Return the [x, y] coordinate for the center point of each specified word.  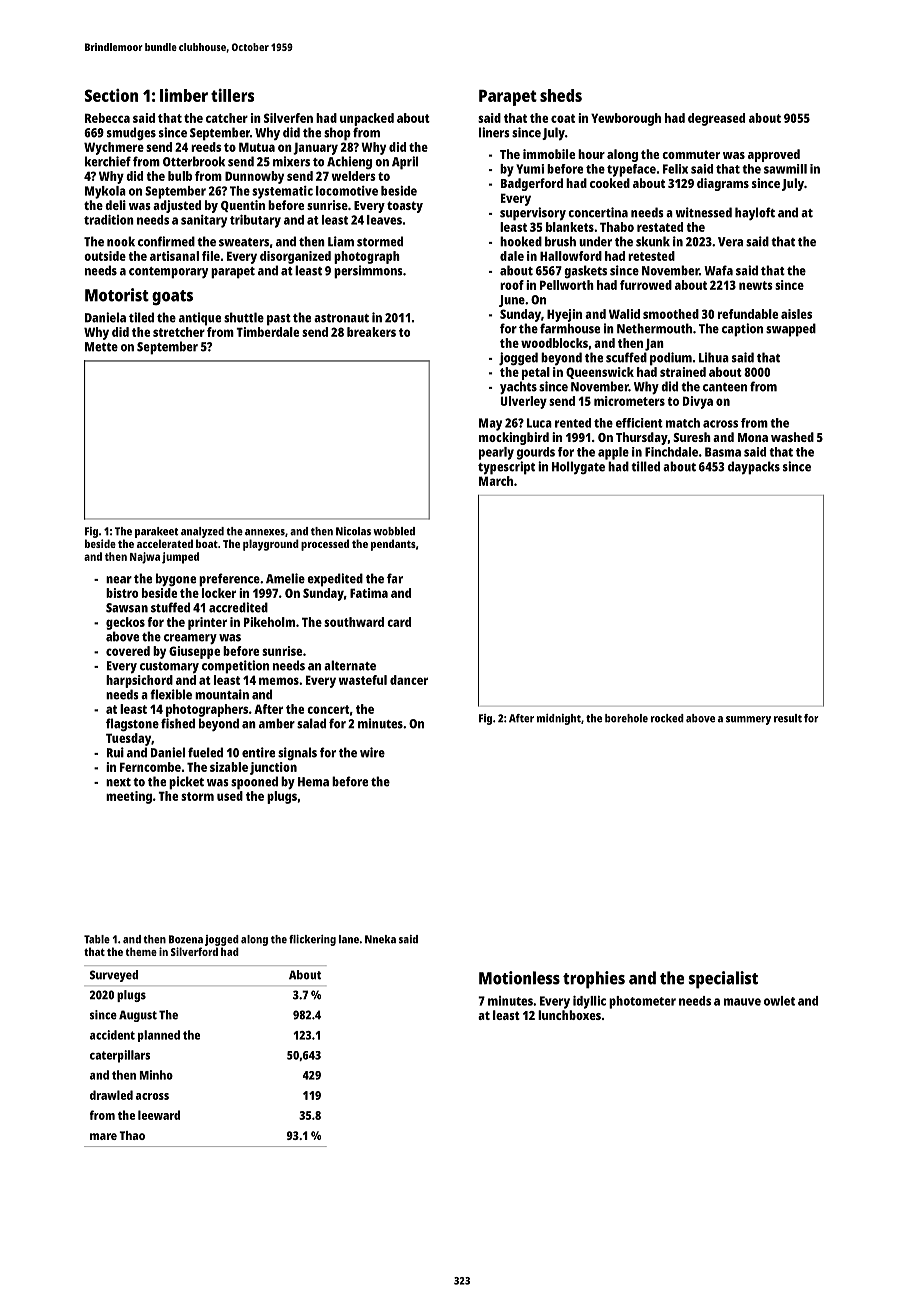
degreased [716, 119]
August [138, 1016]
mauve [742, 1002]
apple [613, 453]
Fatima [369, 593]
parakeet [157, 532]
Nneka [380, 939]
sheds [561, 95]
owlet [779, 1001]
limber [184, 95]
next [118, 782]
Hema [313, 782]
